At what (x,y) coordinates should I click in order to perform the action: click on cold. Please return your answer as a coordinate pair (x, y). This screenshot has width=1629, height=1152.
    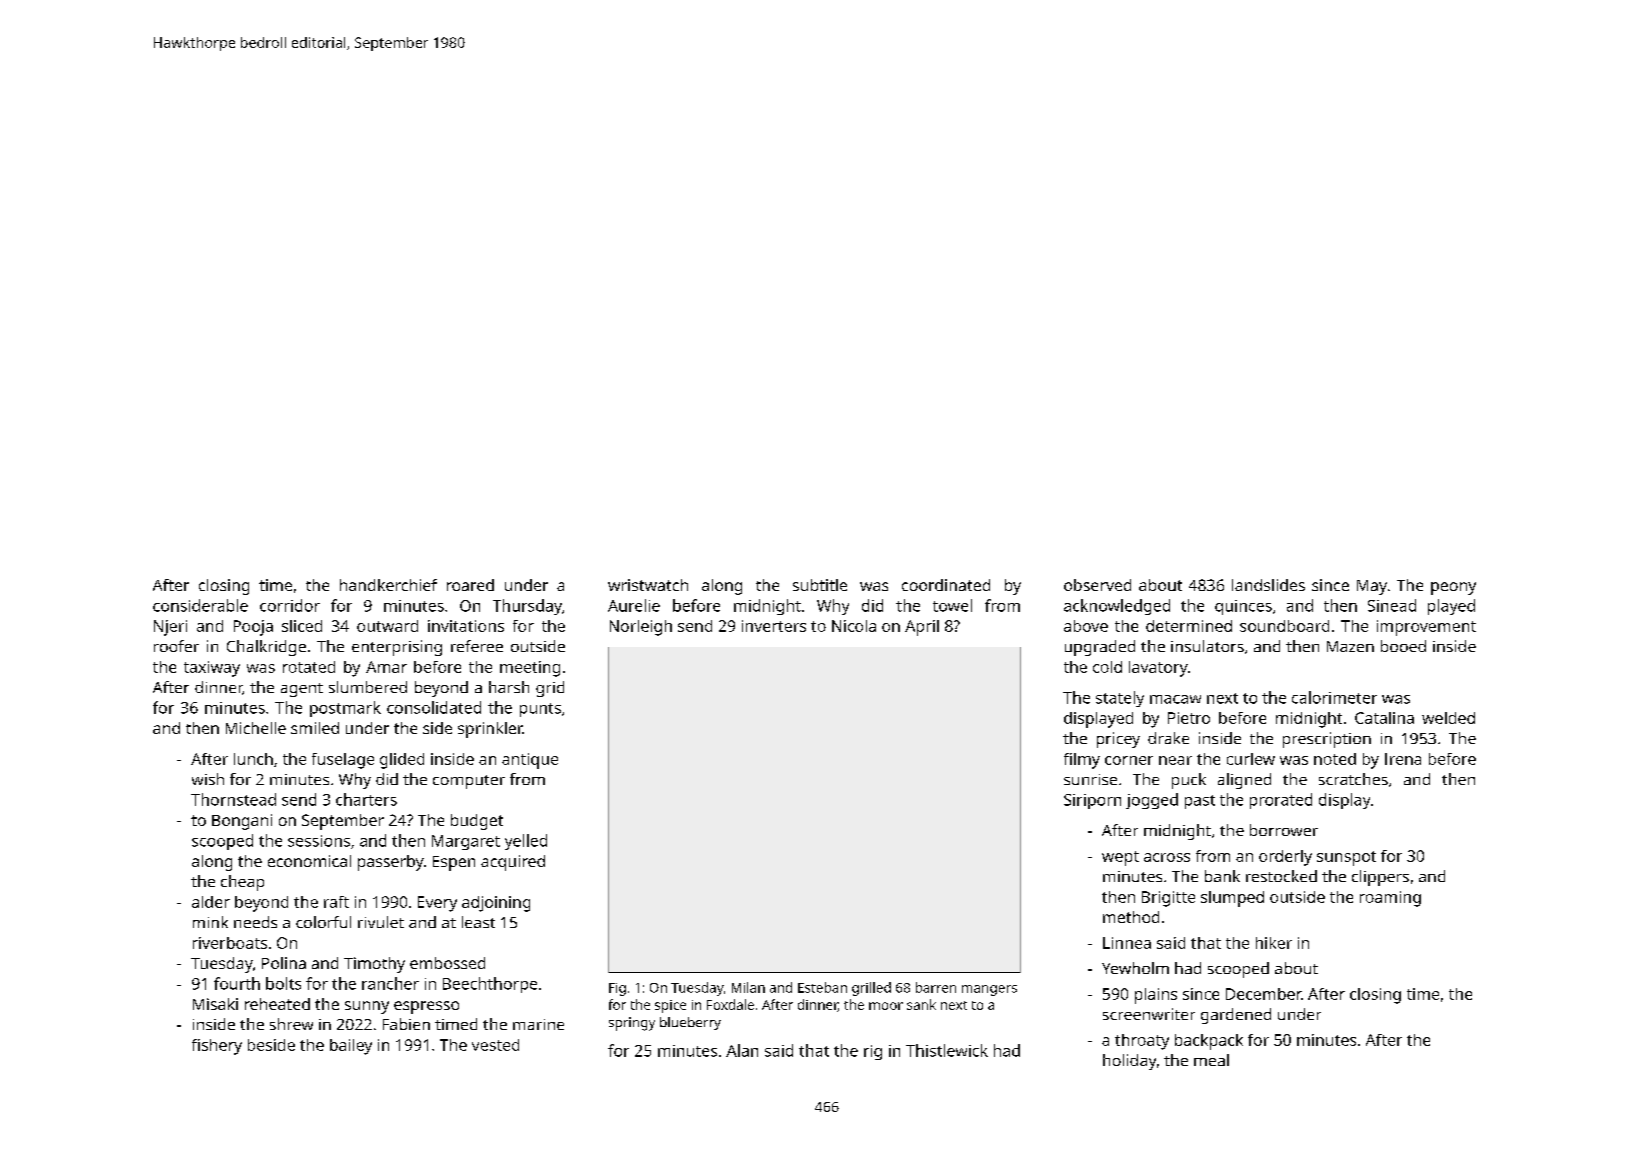
    Looking at the image, I should click on (1107, 667).
